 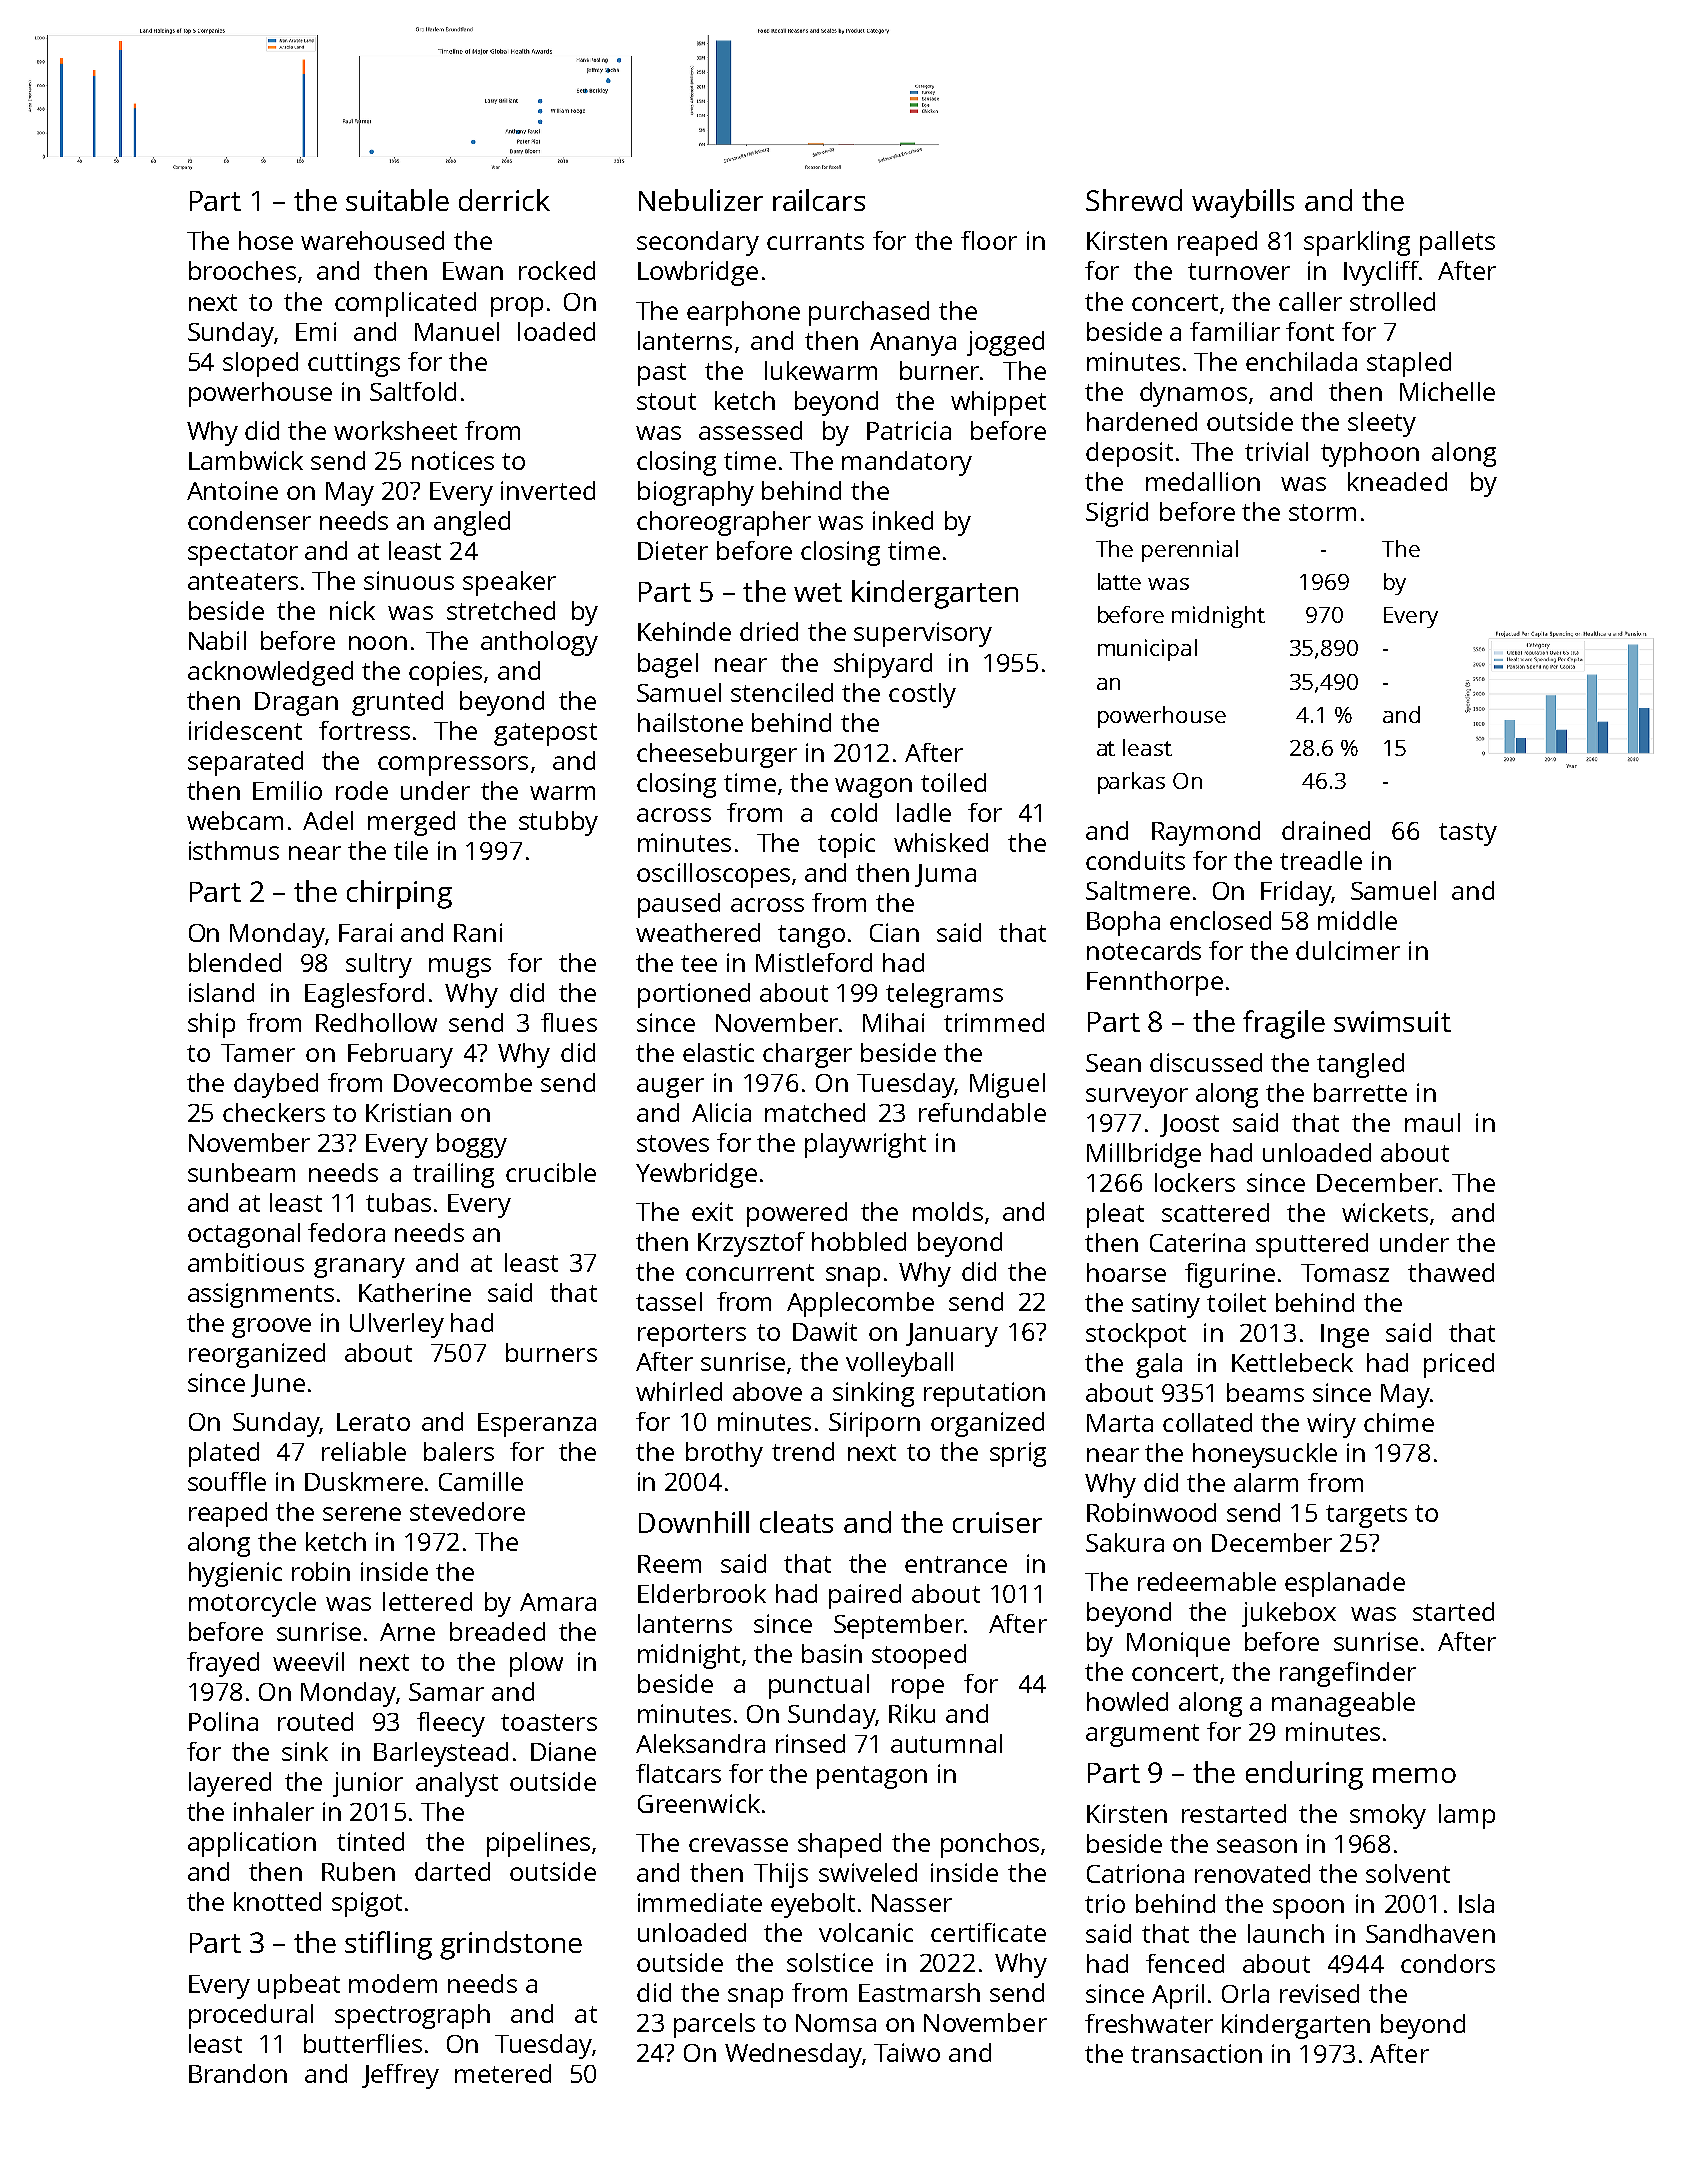 I want to click on thawed, so click(x=1451, y=1272).
